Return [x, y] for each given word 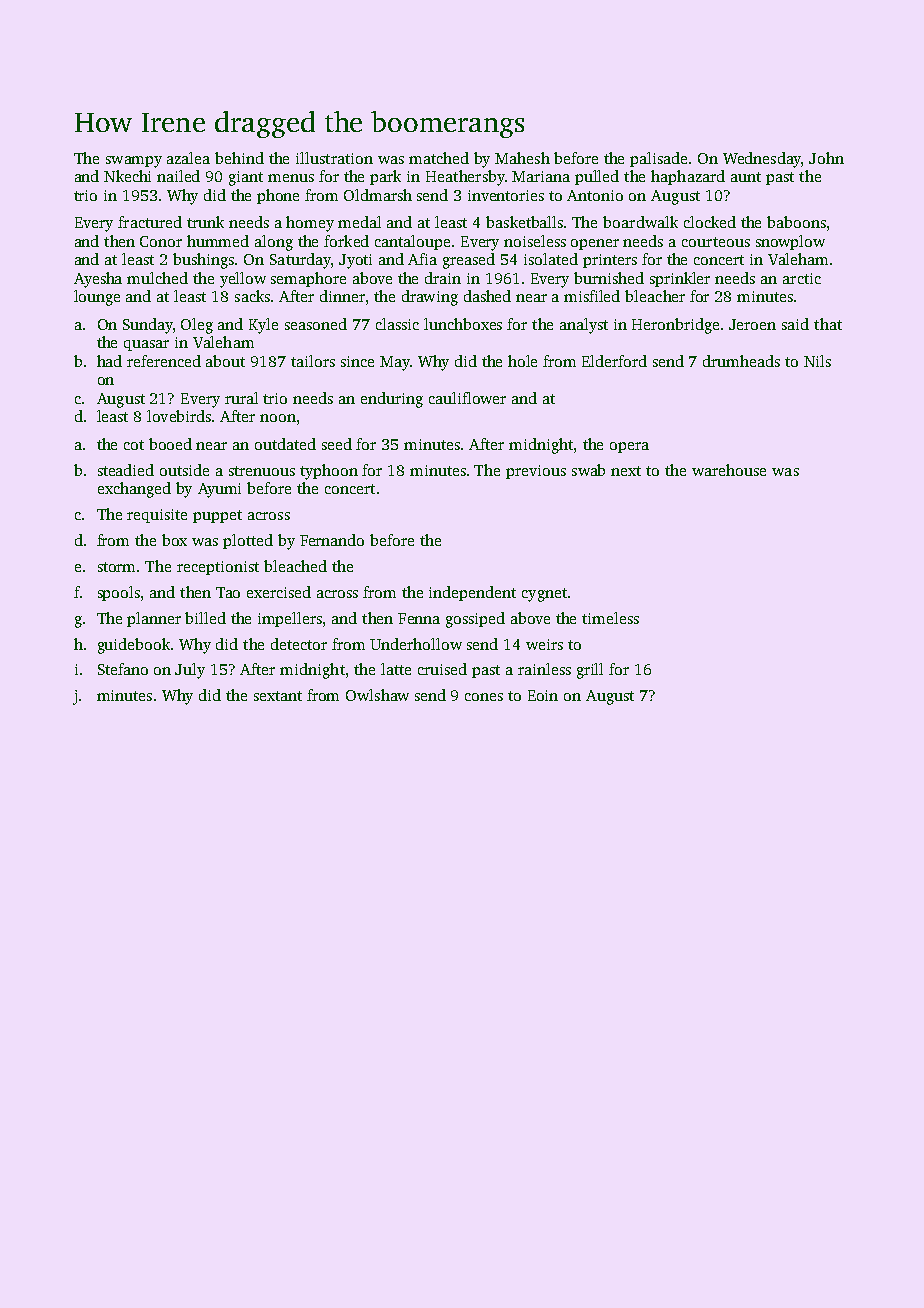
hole [522, 361]
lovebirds [179, 416]
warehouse [729, 470]
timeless [610, 618]
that [828, 324]
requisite [157, 516]
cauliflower [467, 398]
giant [246, 178]
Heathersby [465, 178]
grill [590, 671]
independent [472, 593]
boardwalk [640, 222]
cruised [442, 669]
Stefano [123, 669]
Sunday [148, 326]
